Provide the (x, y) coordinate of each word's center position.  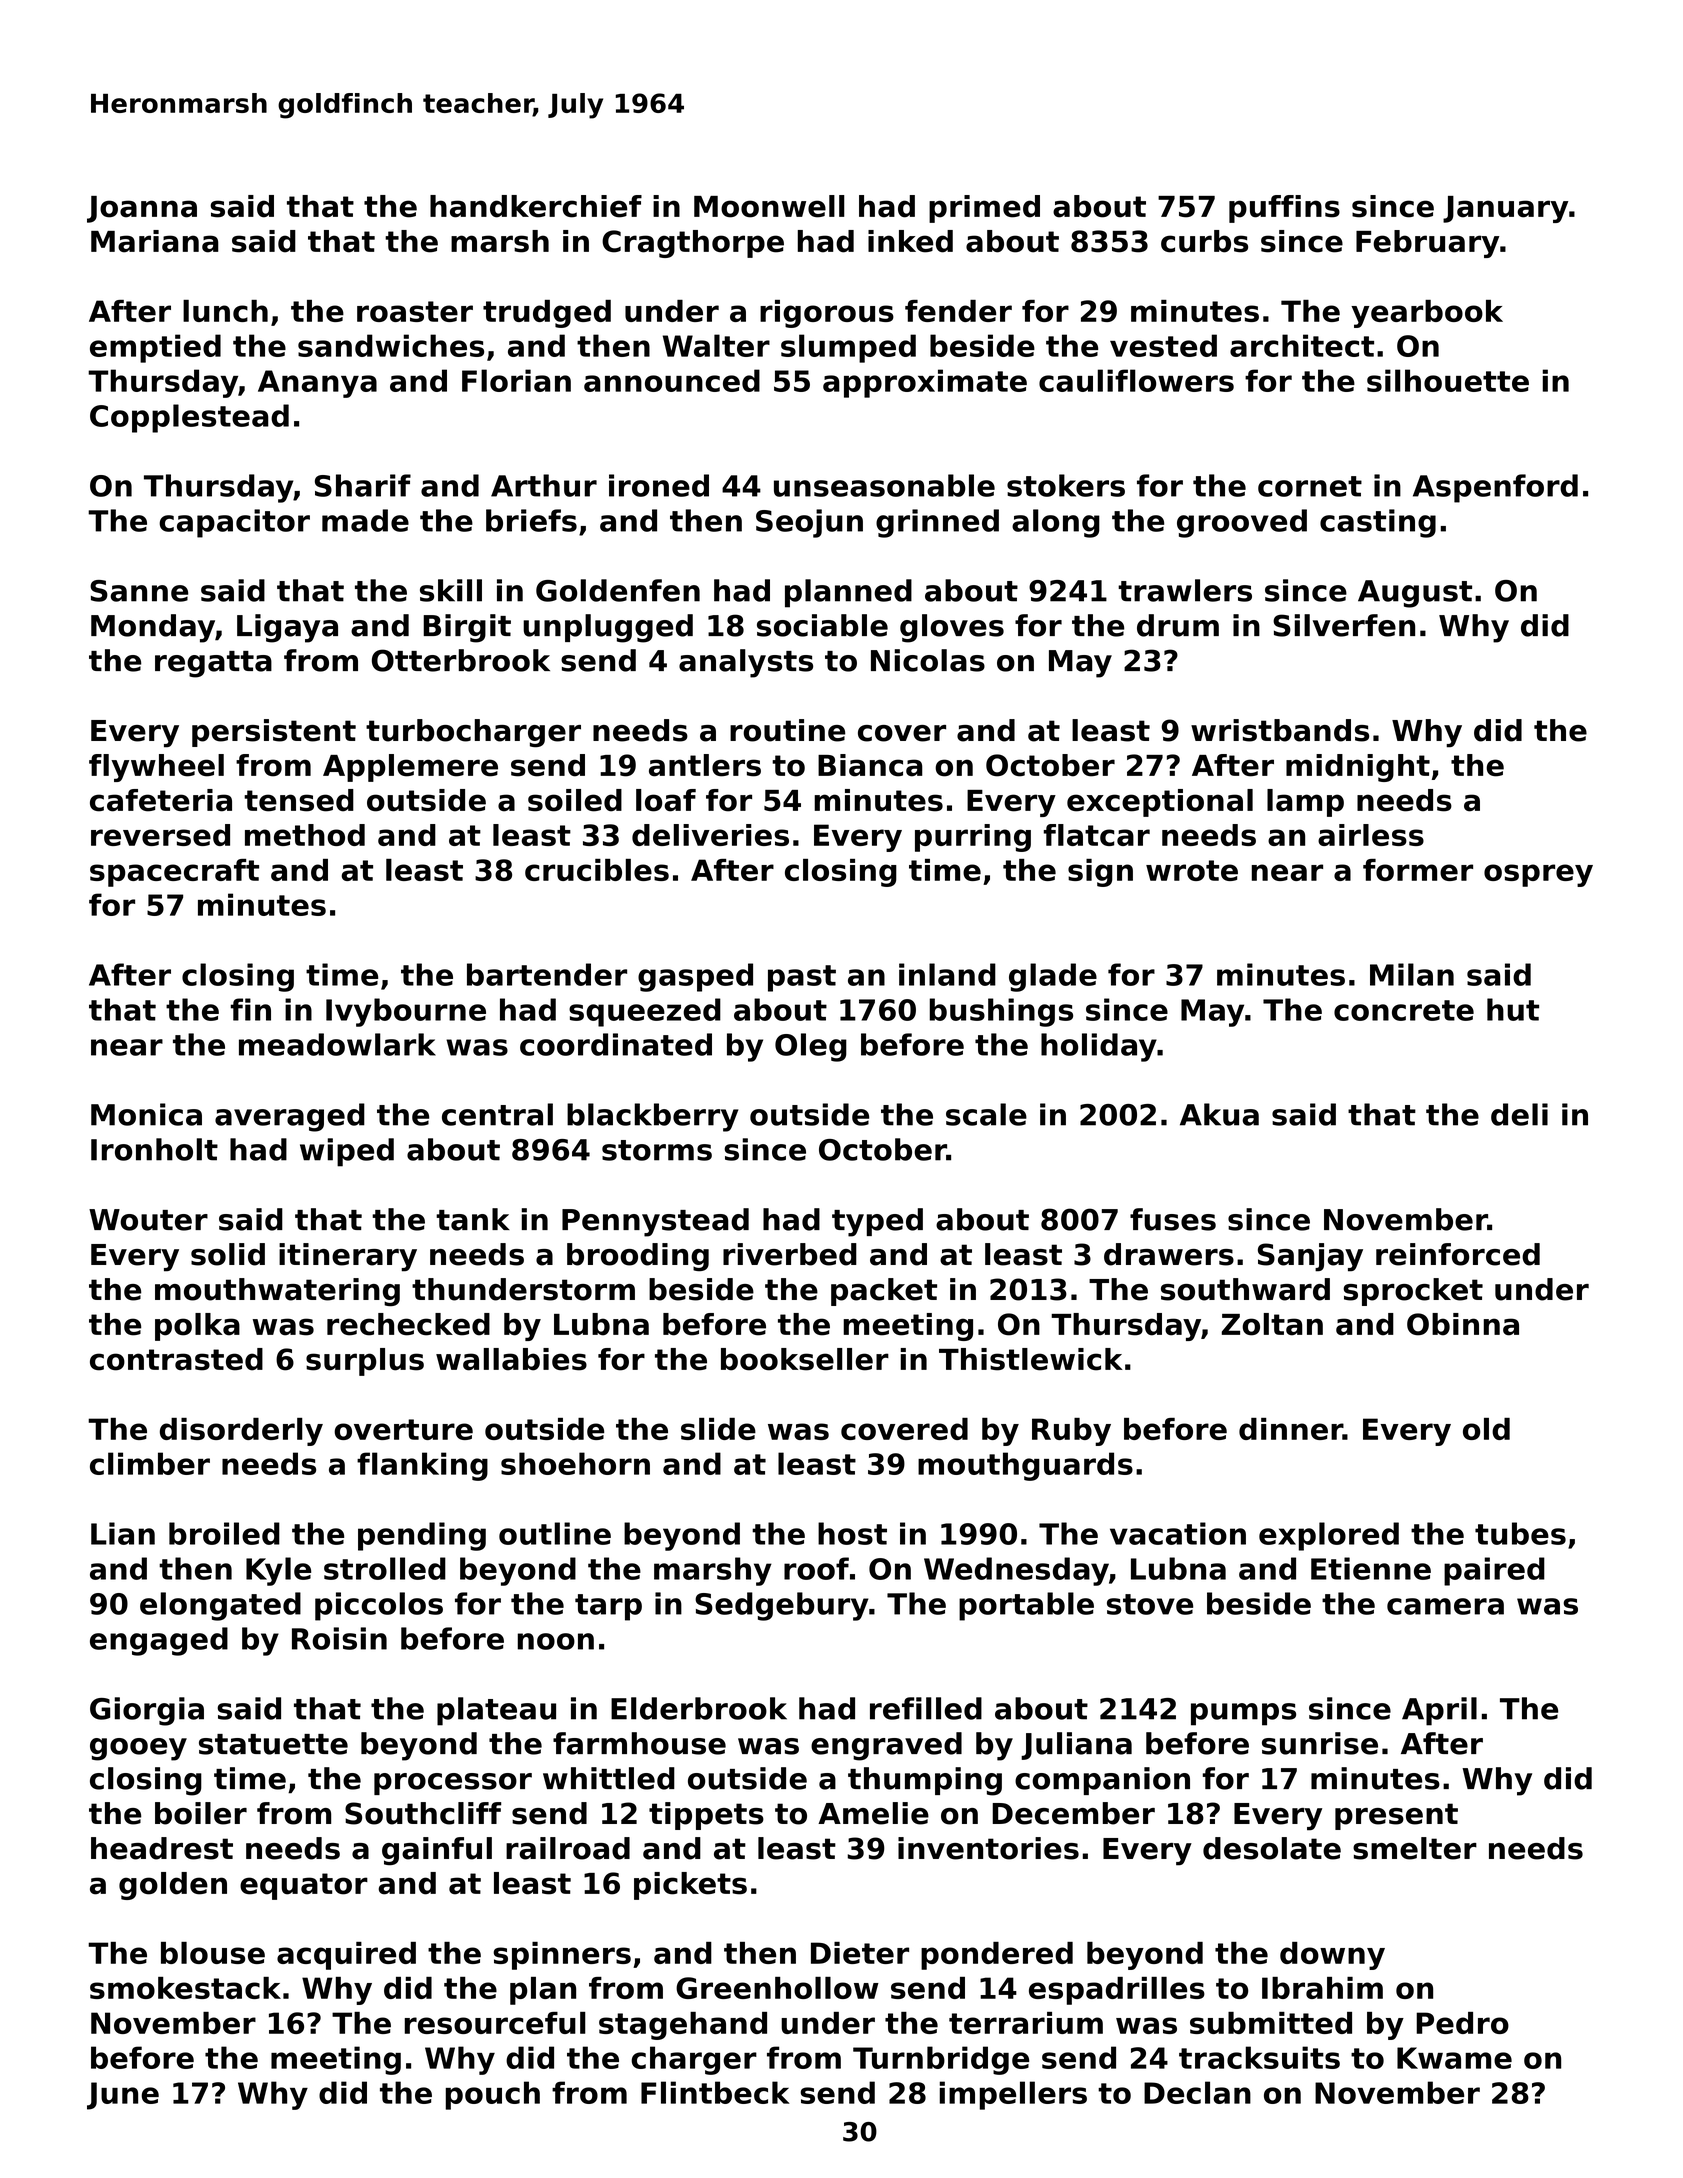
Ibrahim (1322, 1988)
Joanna (142, 209)
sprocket (1413, 1292)
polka (197, 1327)
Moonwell (769, 206)
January (1505, 209)
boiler (201, 1813)
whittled (609, 1778)
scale (986, 1114)
